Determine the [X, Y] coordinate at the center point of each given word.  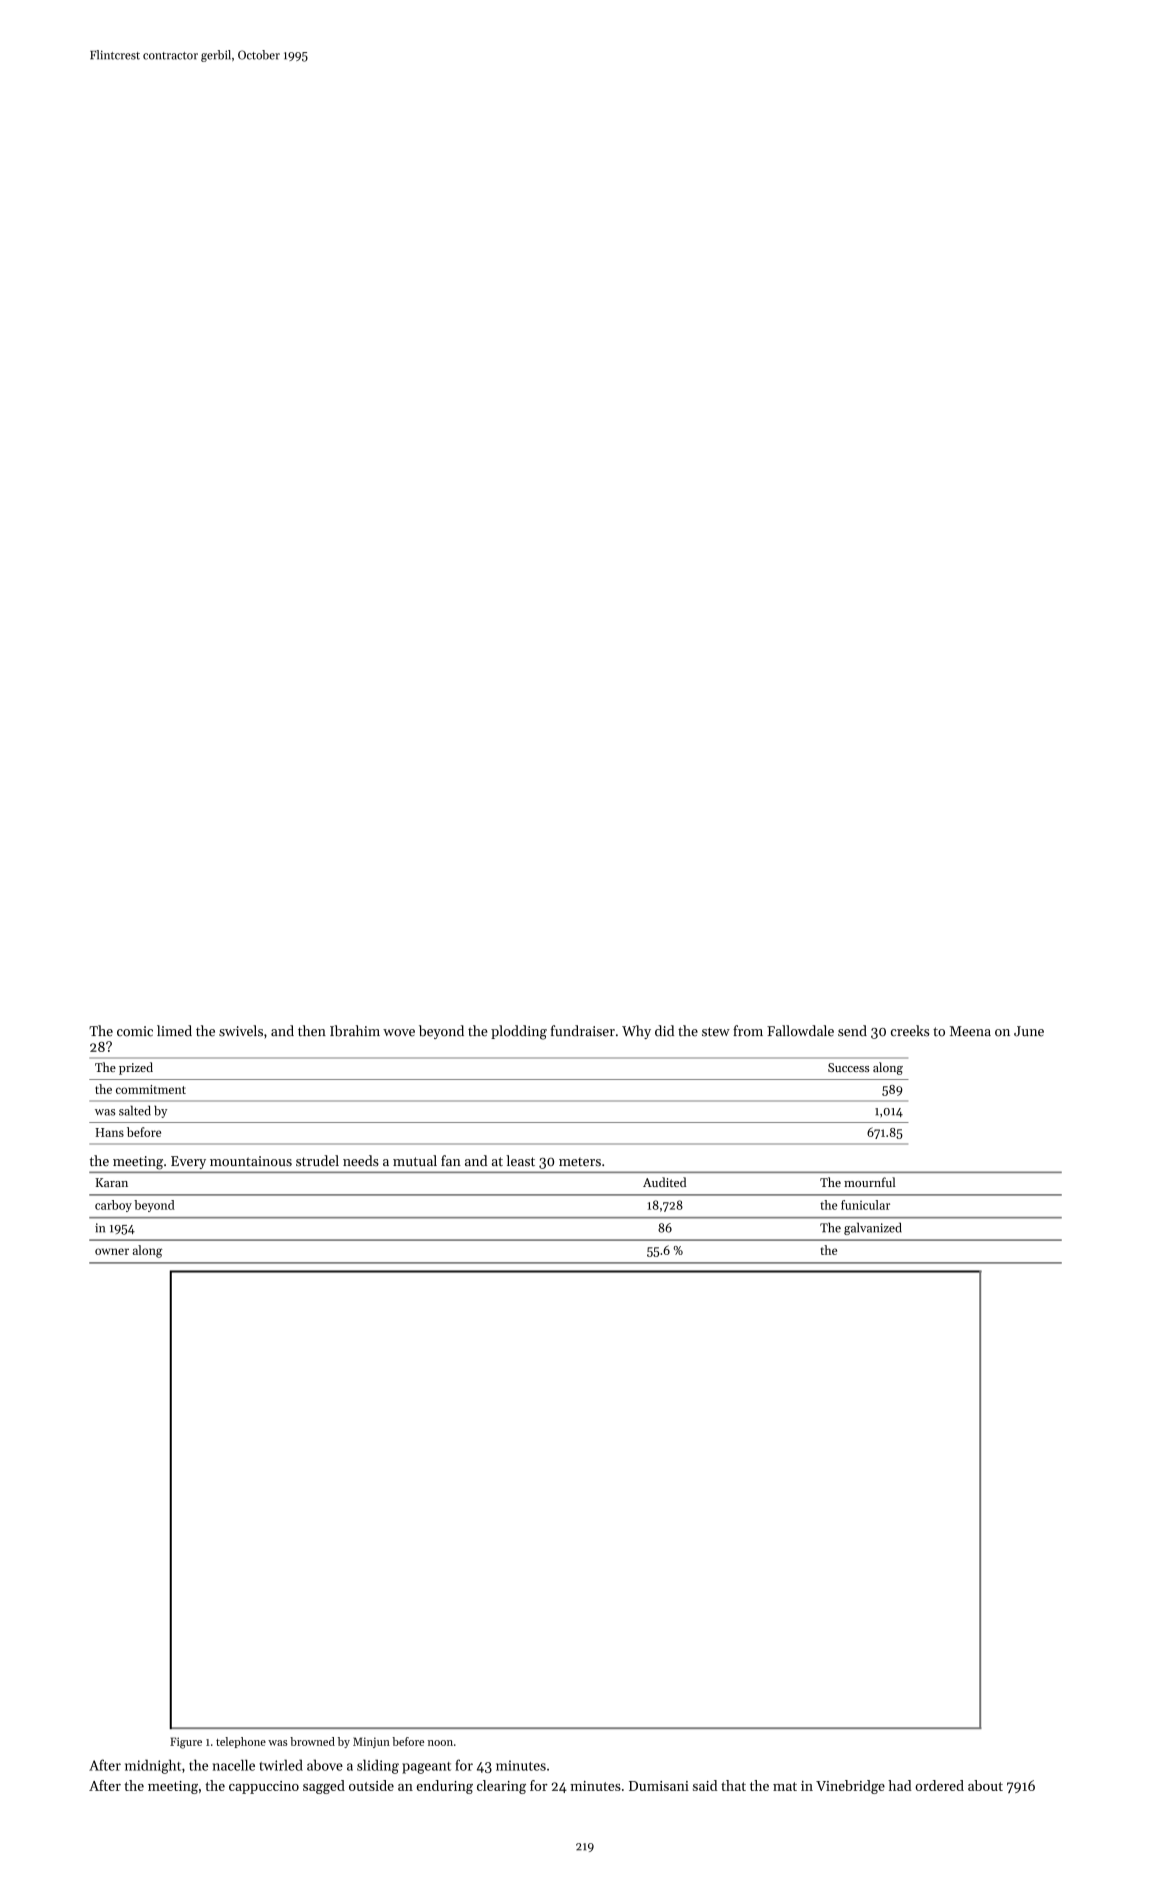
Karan [111, 1182]
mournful [870, 1182]
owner [112, 1251]
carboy [113, 1206]
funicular [865, 1205]
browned [312, 1741]
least [520, 1160]
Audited [664, 1182]
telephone [241, 1742]
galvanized [873, 1228]
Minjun [371, 1742]
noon [440, 1743]
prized [136, 1068]
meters [580, 1161]
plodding [519, 1032]
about [985, 1785]
